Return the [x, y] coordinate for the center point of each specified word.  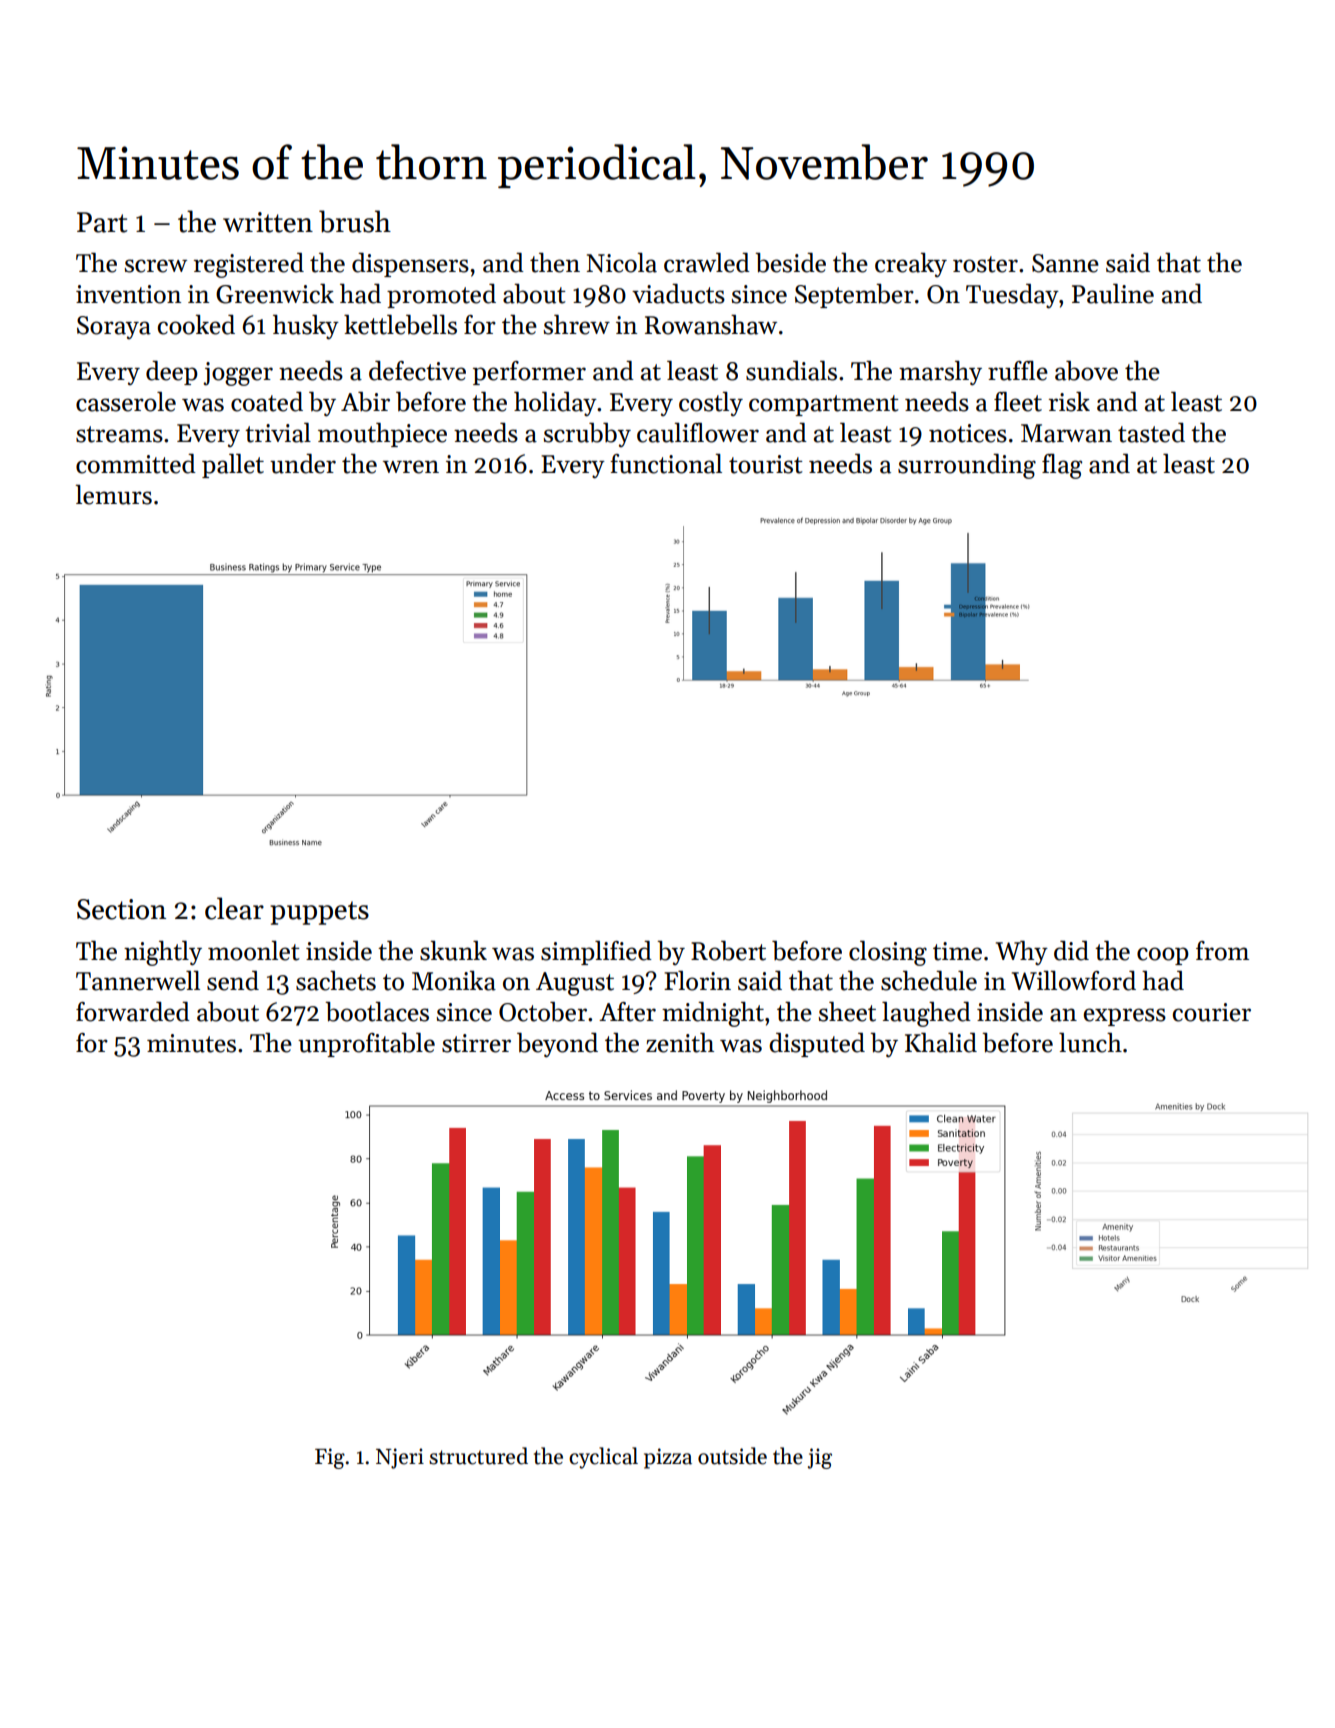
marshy [940, 373]
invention [128, 294]
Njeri [400, 1458]
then [555, 263]
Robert [728, 951]
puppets [319, 913]
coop [1163, 956]
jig [820, 1458]
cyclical [603, 1458]
